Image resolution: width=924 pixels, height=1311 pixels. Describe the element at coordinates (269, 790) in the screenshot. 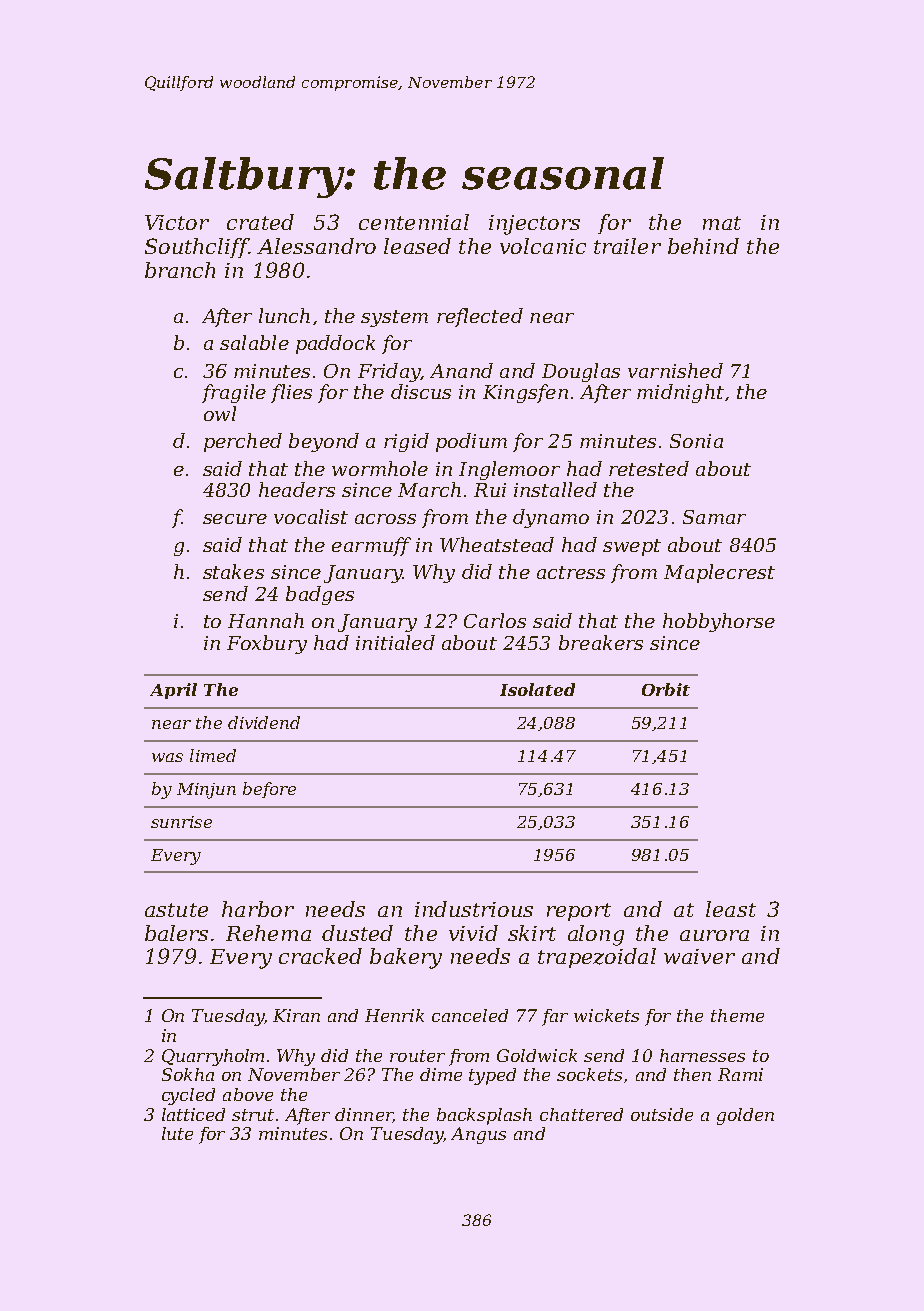

I see `before` at that location.
